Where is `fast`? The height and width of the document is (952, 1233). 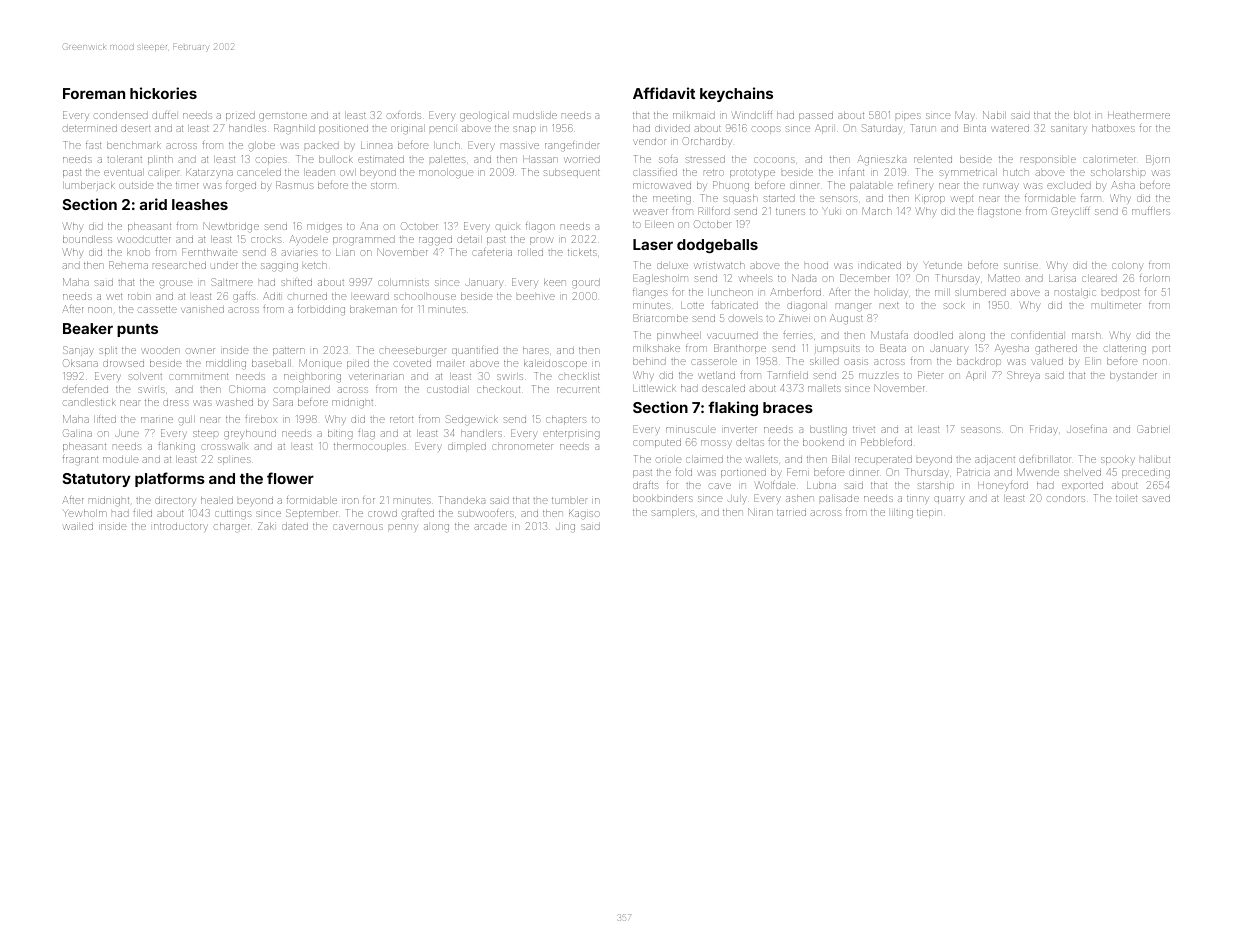 fast is located at coordinates (93, 145).
